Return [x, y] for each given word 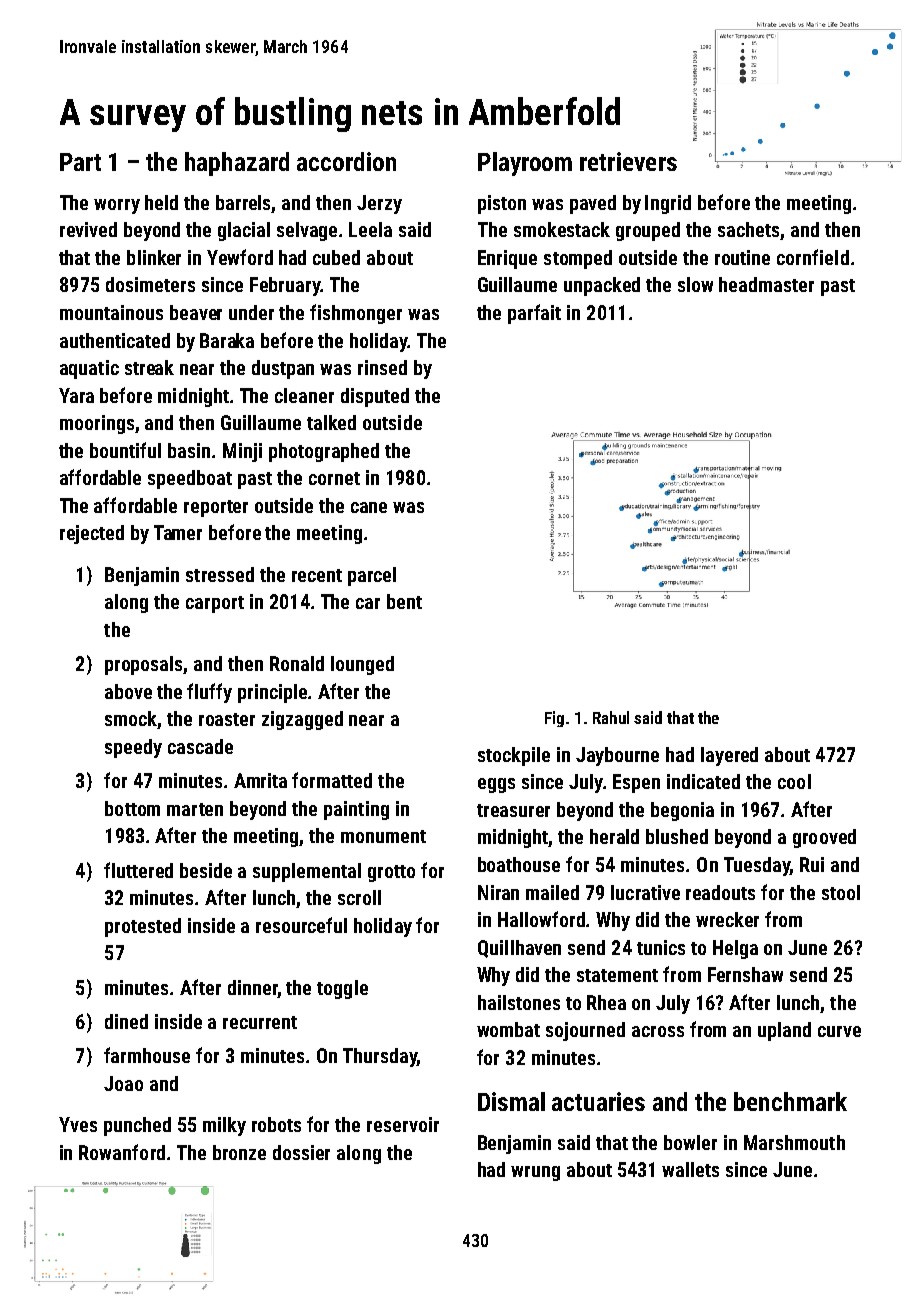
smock [131, 720]
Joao [123, 1083]
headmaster [766, 284]
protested [143, 927]
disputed [375, 397]
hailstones [519, 1002]
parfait [534, 314]
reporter [216, 508]
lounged [362, 665]
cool [794, 781]
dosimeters [150, 284]
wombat [508, 1029]
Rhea [606, 1002]
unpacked [602, 286]
